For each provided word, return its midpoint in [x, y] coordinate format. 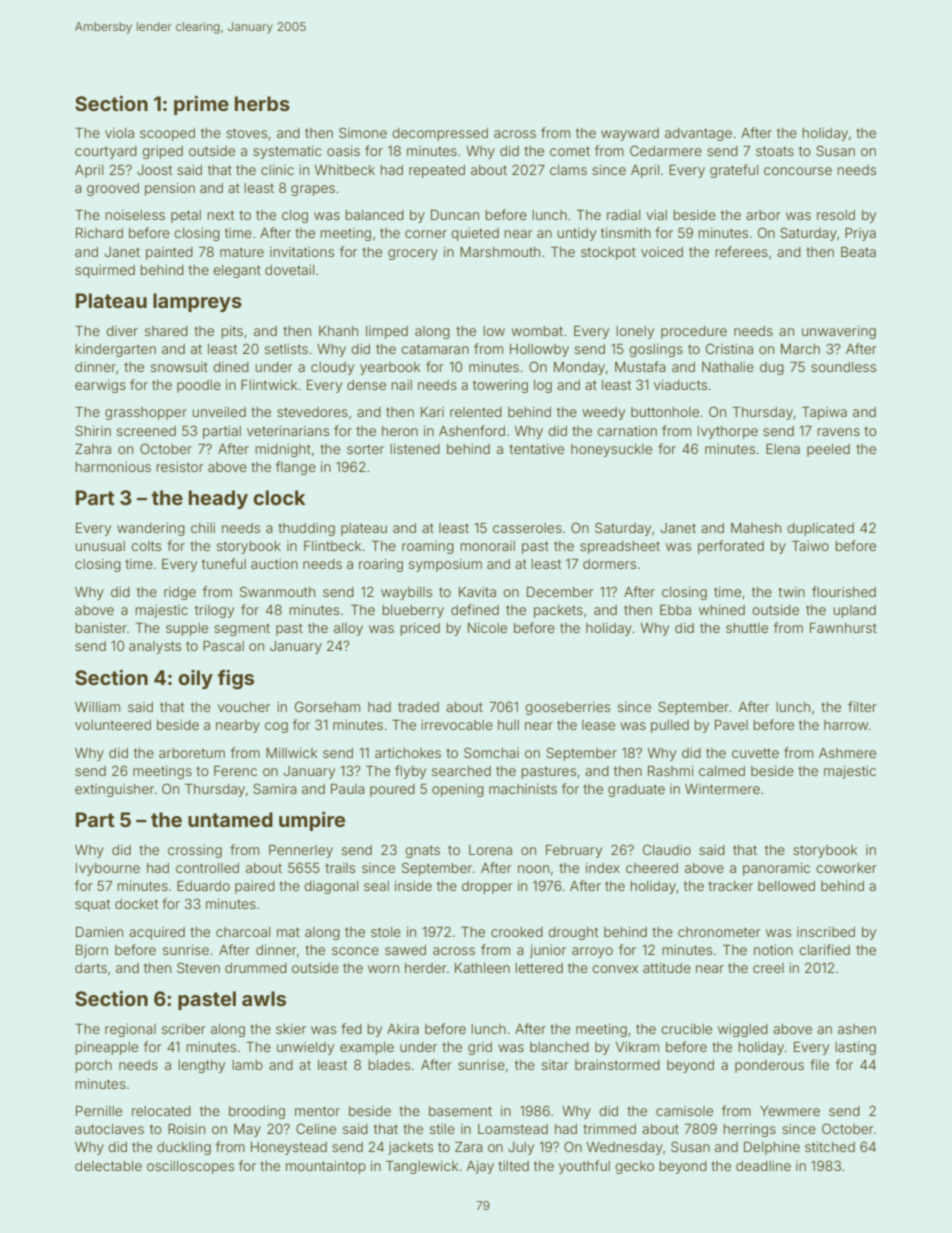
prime [201, 105]
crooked [517, 932]
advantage [698, 134]
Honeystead [289, 1148]
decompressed [440, 134]
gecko [634, 1167]
